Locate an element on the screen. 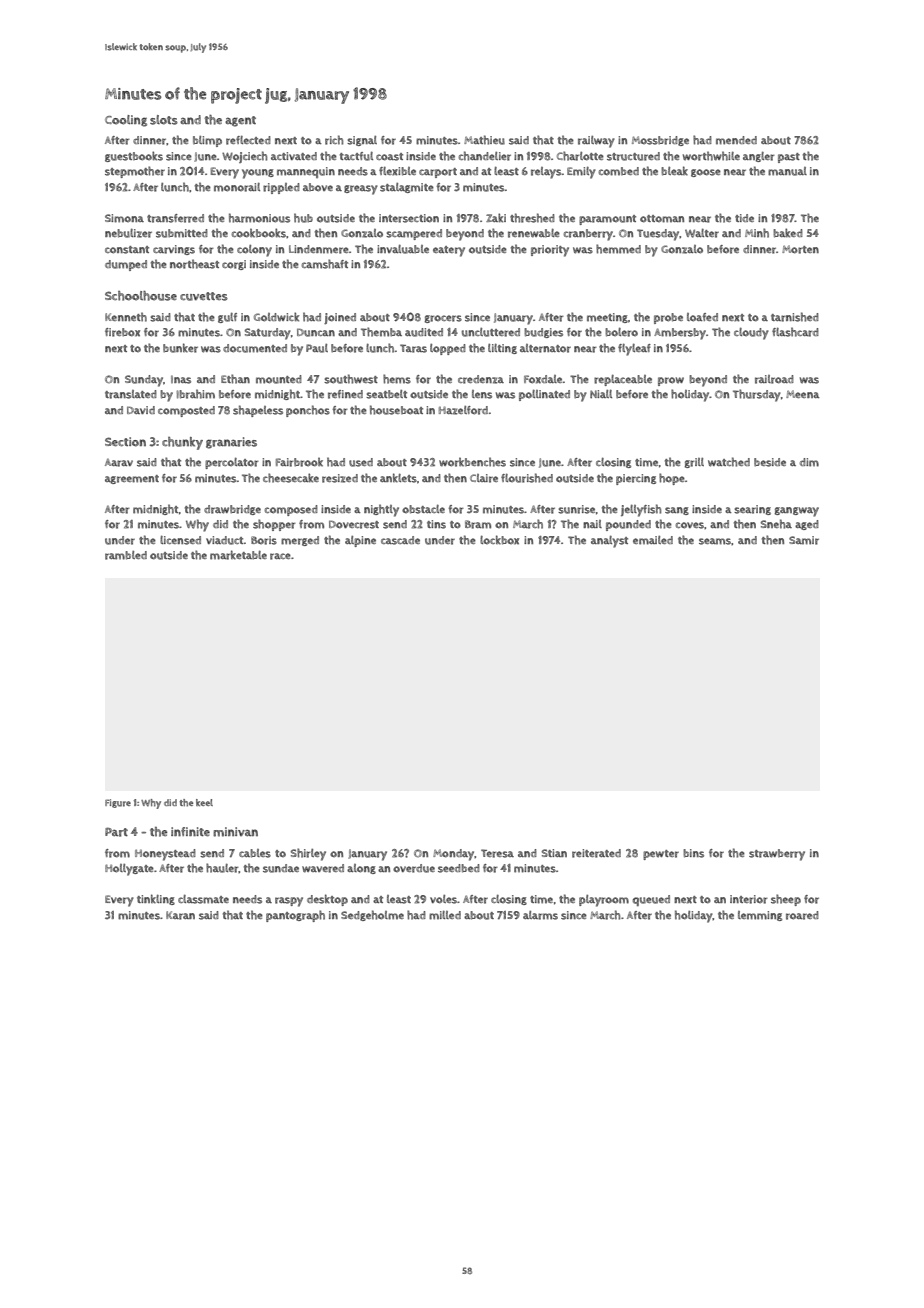 The width and height of the screenshot is (924, 1308). mended is located at coordinates (736, 140).
